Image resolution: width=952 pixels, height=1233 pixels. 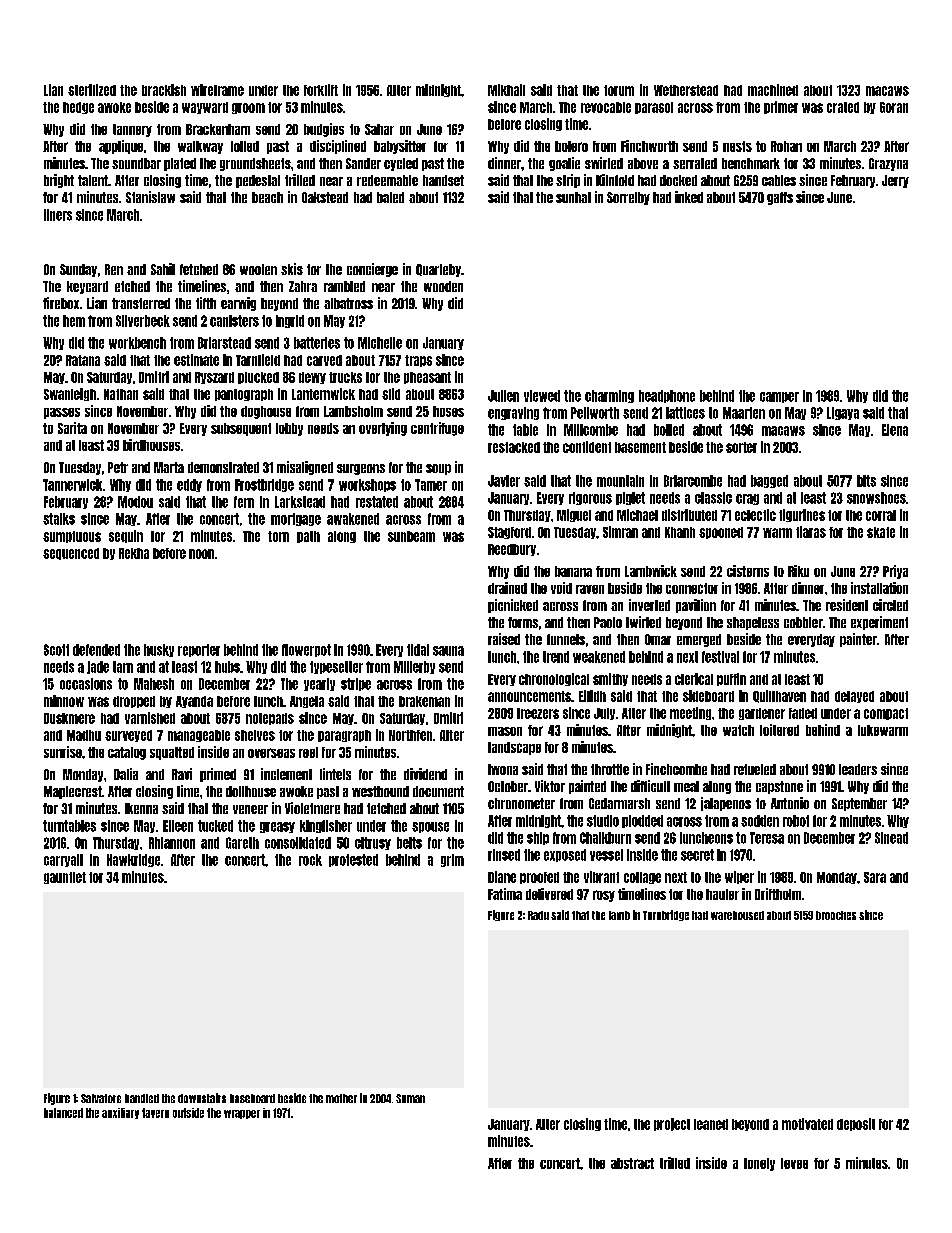 What do you see at coordinates (142, 1098) in the document?
I see `handled` at bounding box center [142, 1098].
